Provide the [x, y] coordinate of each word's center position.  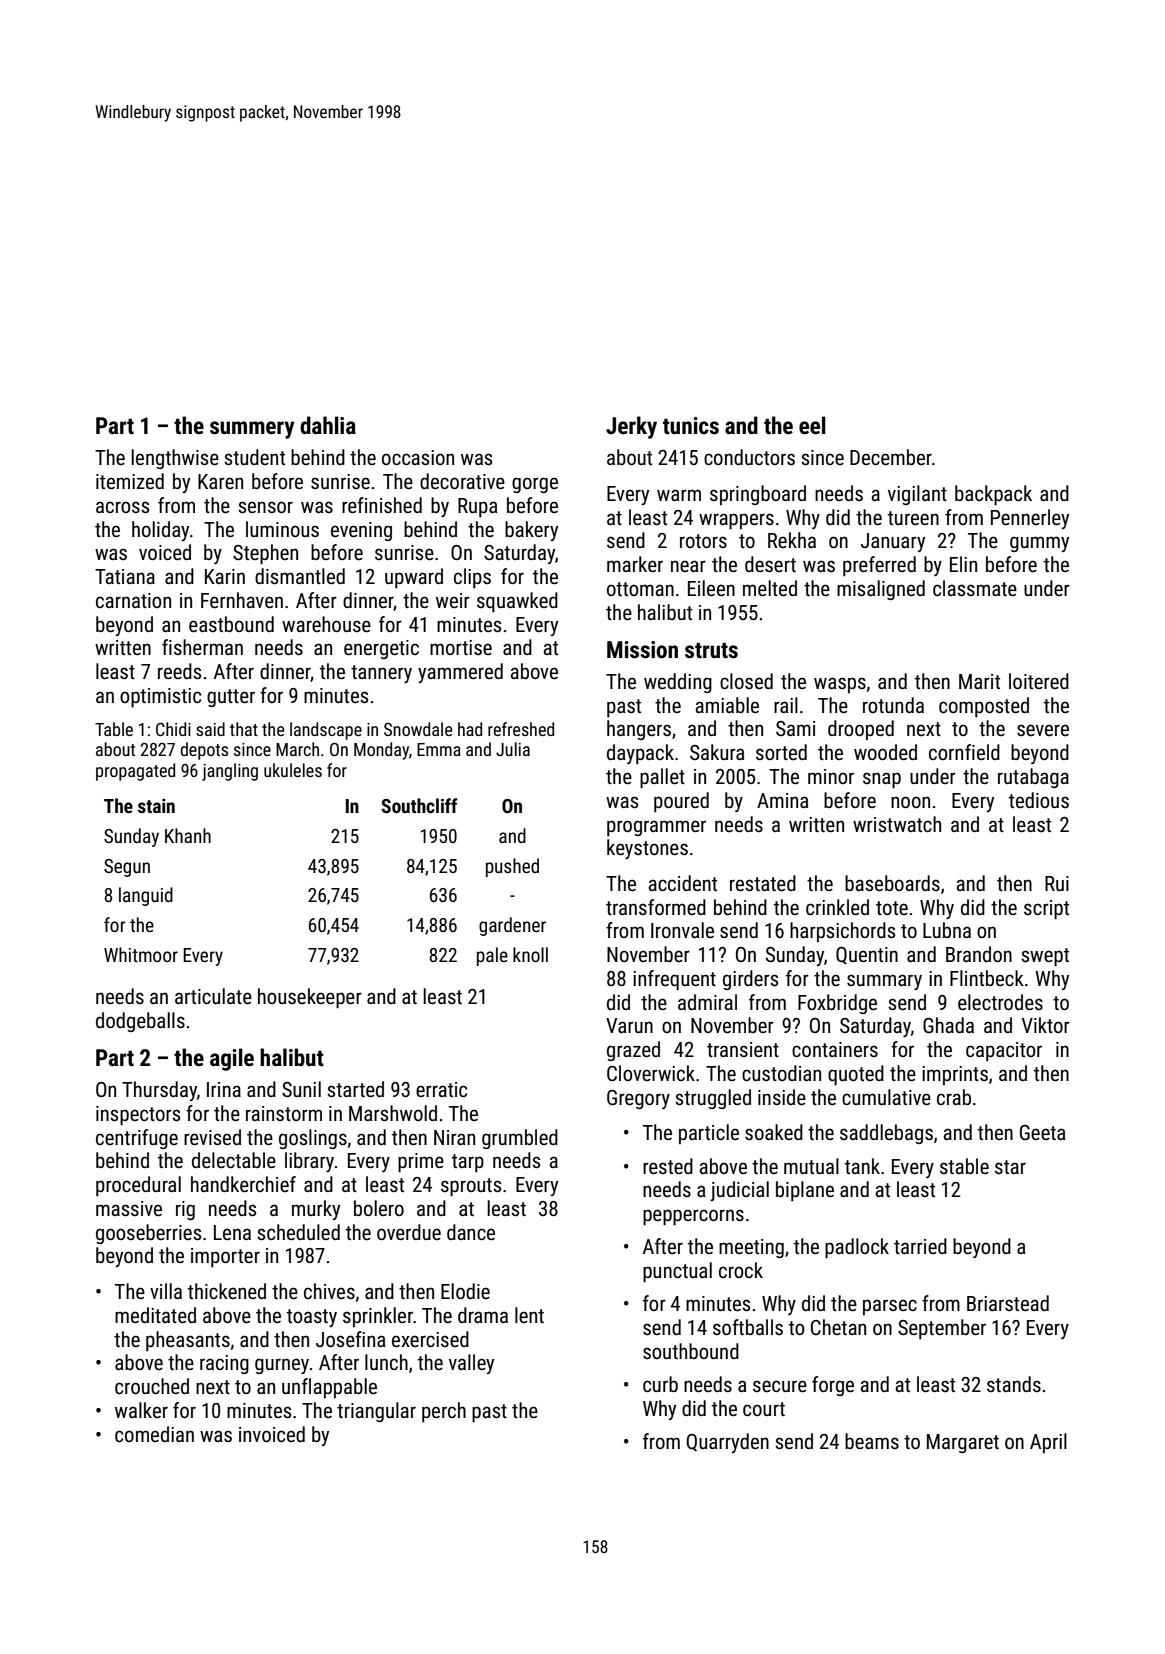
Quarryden [728, 1443]
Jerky [631, 427]
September [942, 1329]
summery [252, 430]
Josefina [350, 1339]
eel [812, 425]
